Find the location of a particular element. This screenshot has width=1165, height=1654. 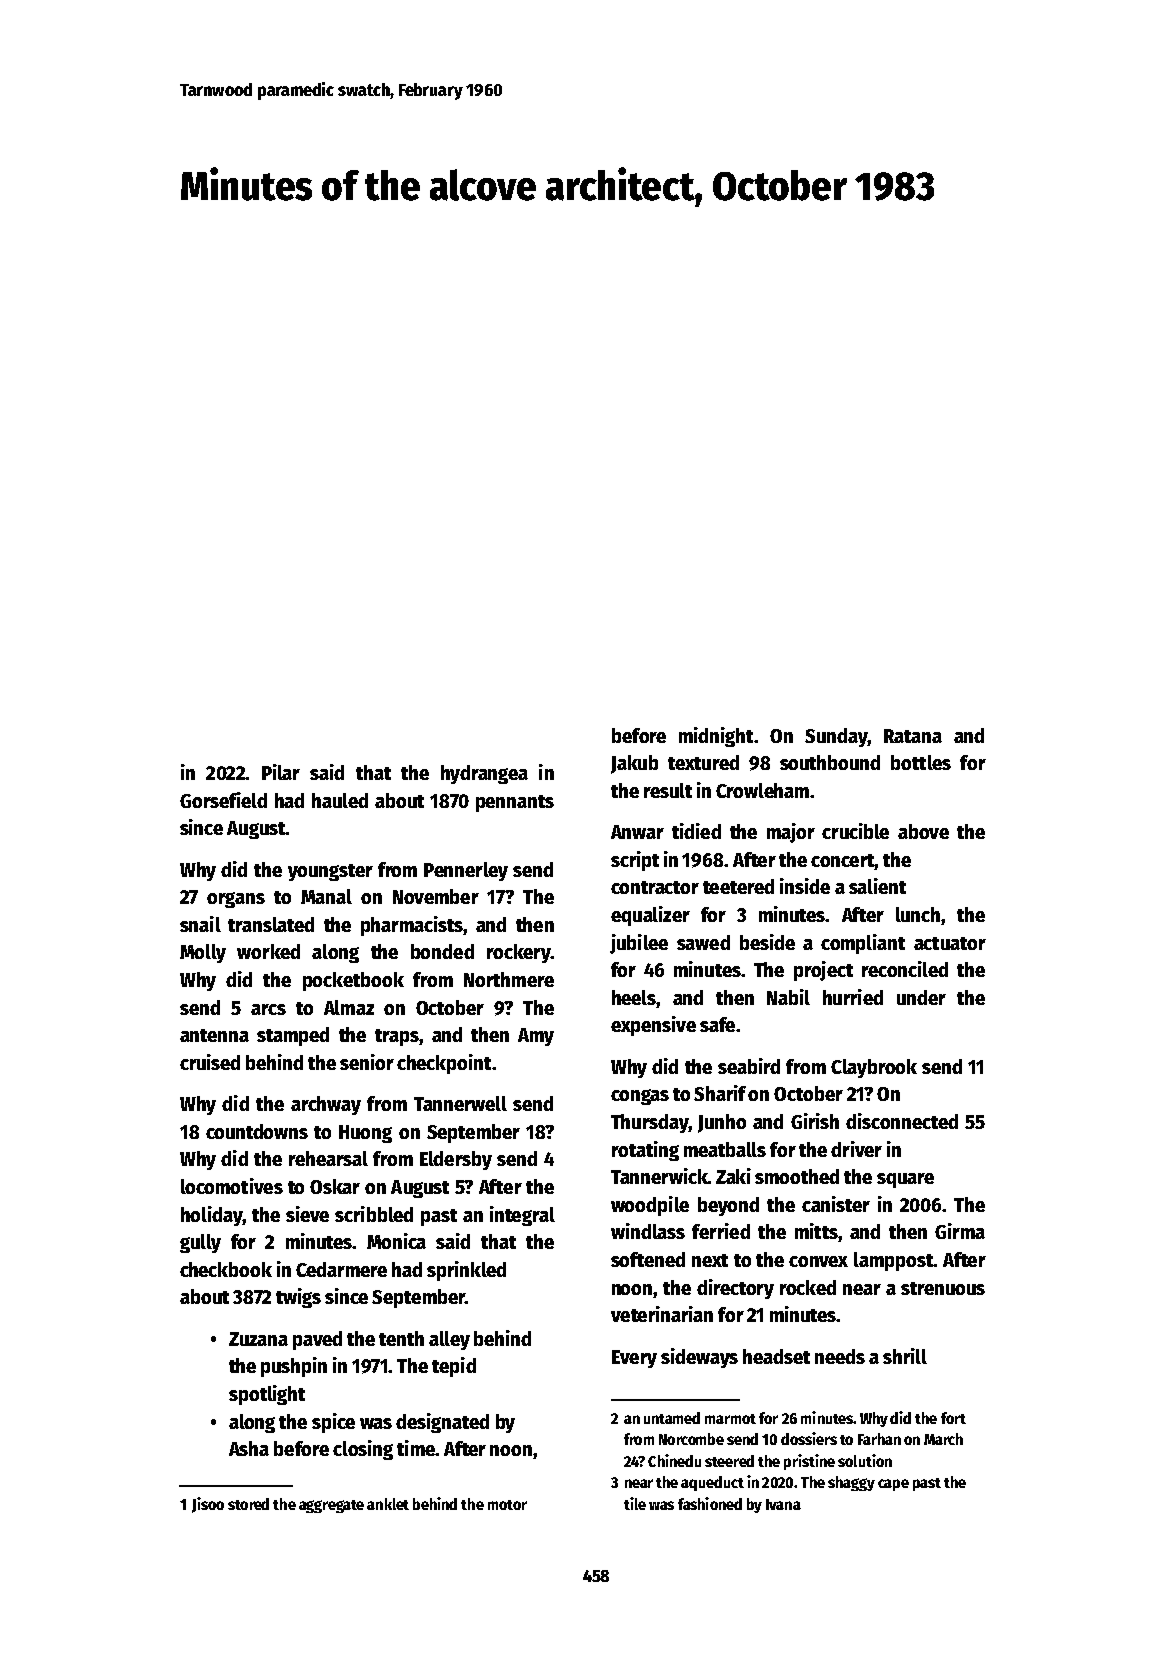

salient is located at coordinates (877, 886).
